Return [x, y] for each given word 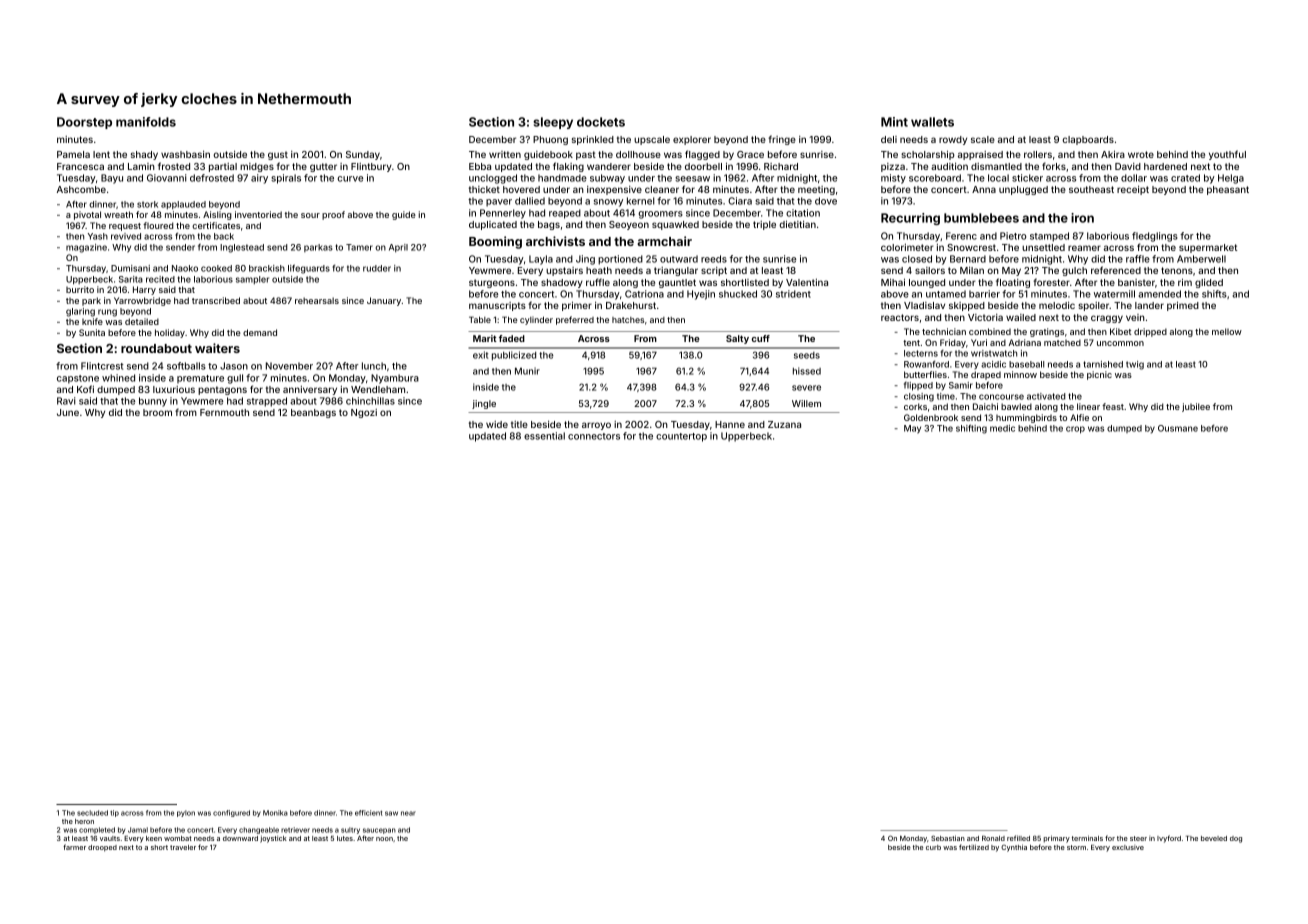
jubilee [1196, 407]
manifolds [146, 122]
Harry [144, 290]
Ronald [993, 838]
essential [544, 436]
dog [1236, 839]
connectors [594, 436]
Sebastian [948, 838]
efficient [369, 813]
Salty [737, 339]
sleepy [553, 123]
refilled [1018, 838]
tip [114, 813]
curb [933, 847]
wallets [932, 122]
